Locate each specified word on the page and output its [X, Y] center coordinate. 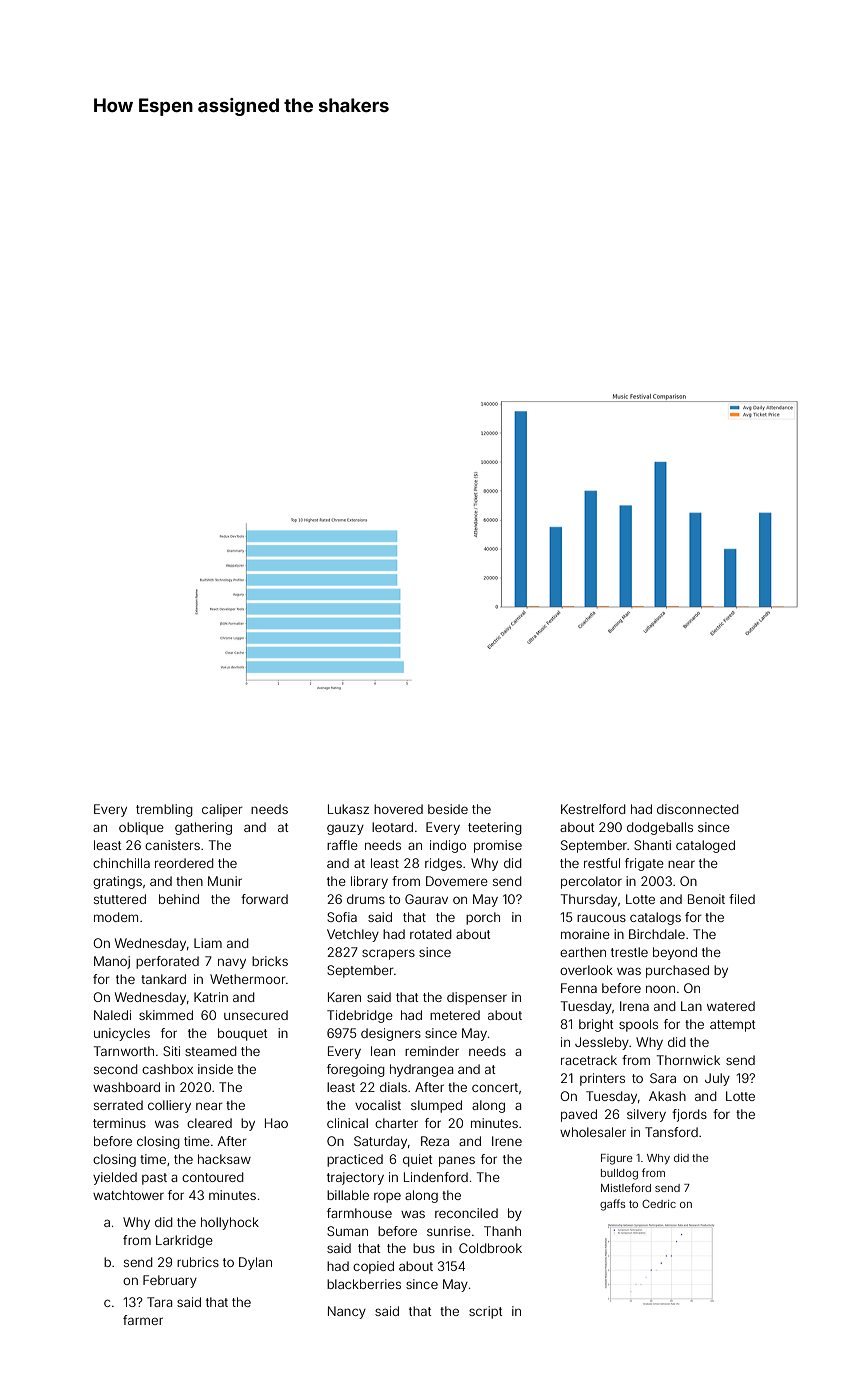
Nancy [347, 1312]
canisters [172, 845]
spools [638, 1025]
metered [455, 1015]
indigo [448, 846]
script [485, 1312]
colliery [169, 1106]
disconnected [698, 809]
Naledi [112, 1015]
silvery [646, 1115]
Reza [435, 1141]
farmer [143, 1320]
